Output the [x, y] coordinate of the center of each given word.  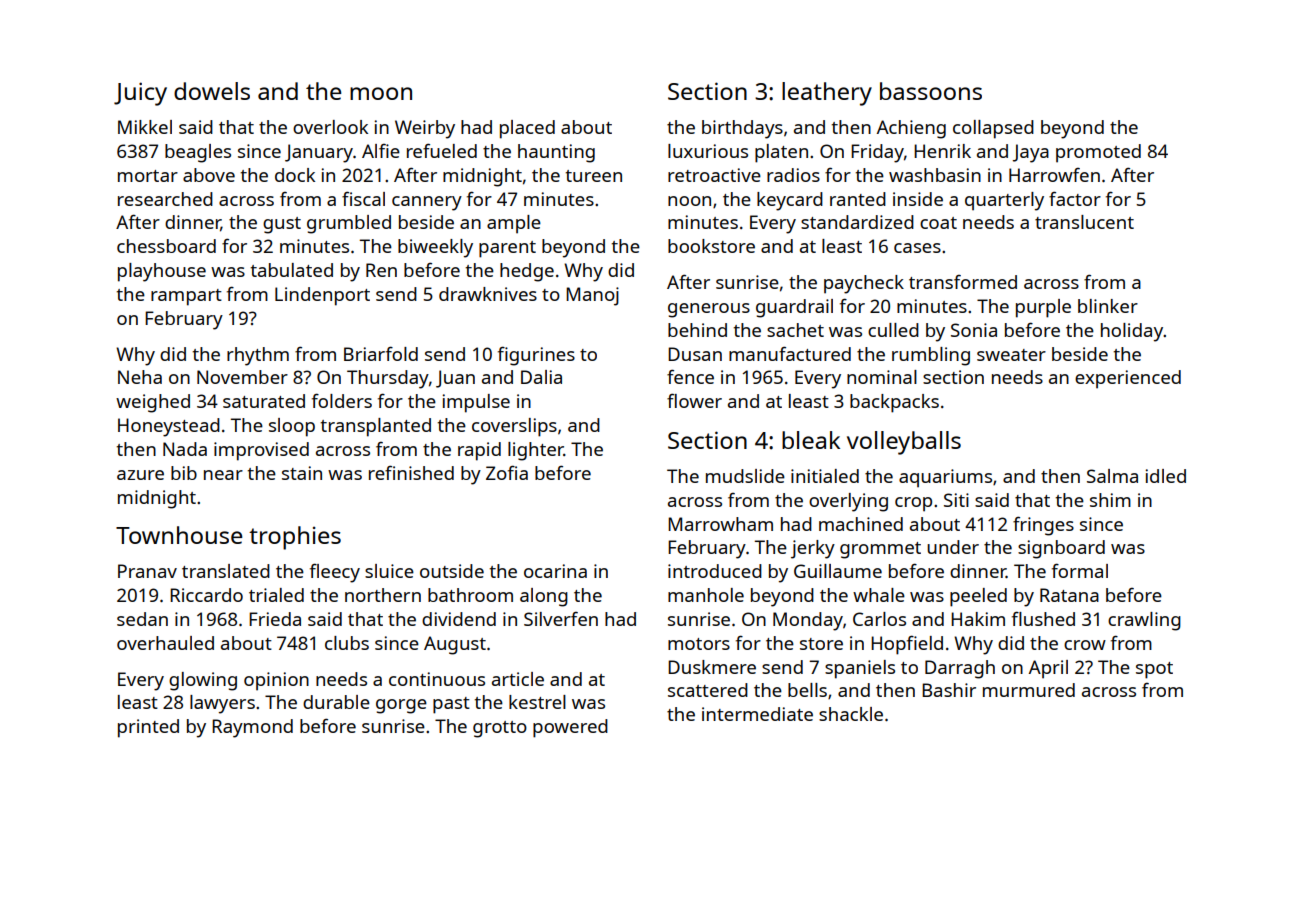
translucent [1084, 222]
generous [709, 310]
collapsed [993, 129]
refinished [411, 472]
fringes [1043, 526]
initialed [825, 476]
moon [381, 93]
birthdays [742, 129]
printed [148, 728]
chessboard [166, 246]
